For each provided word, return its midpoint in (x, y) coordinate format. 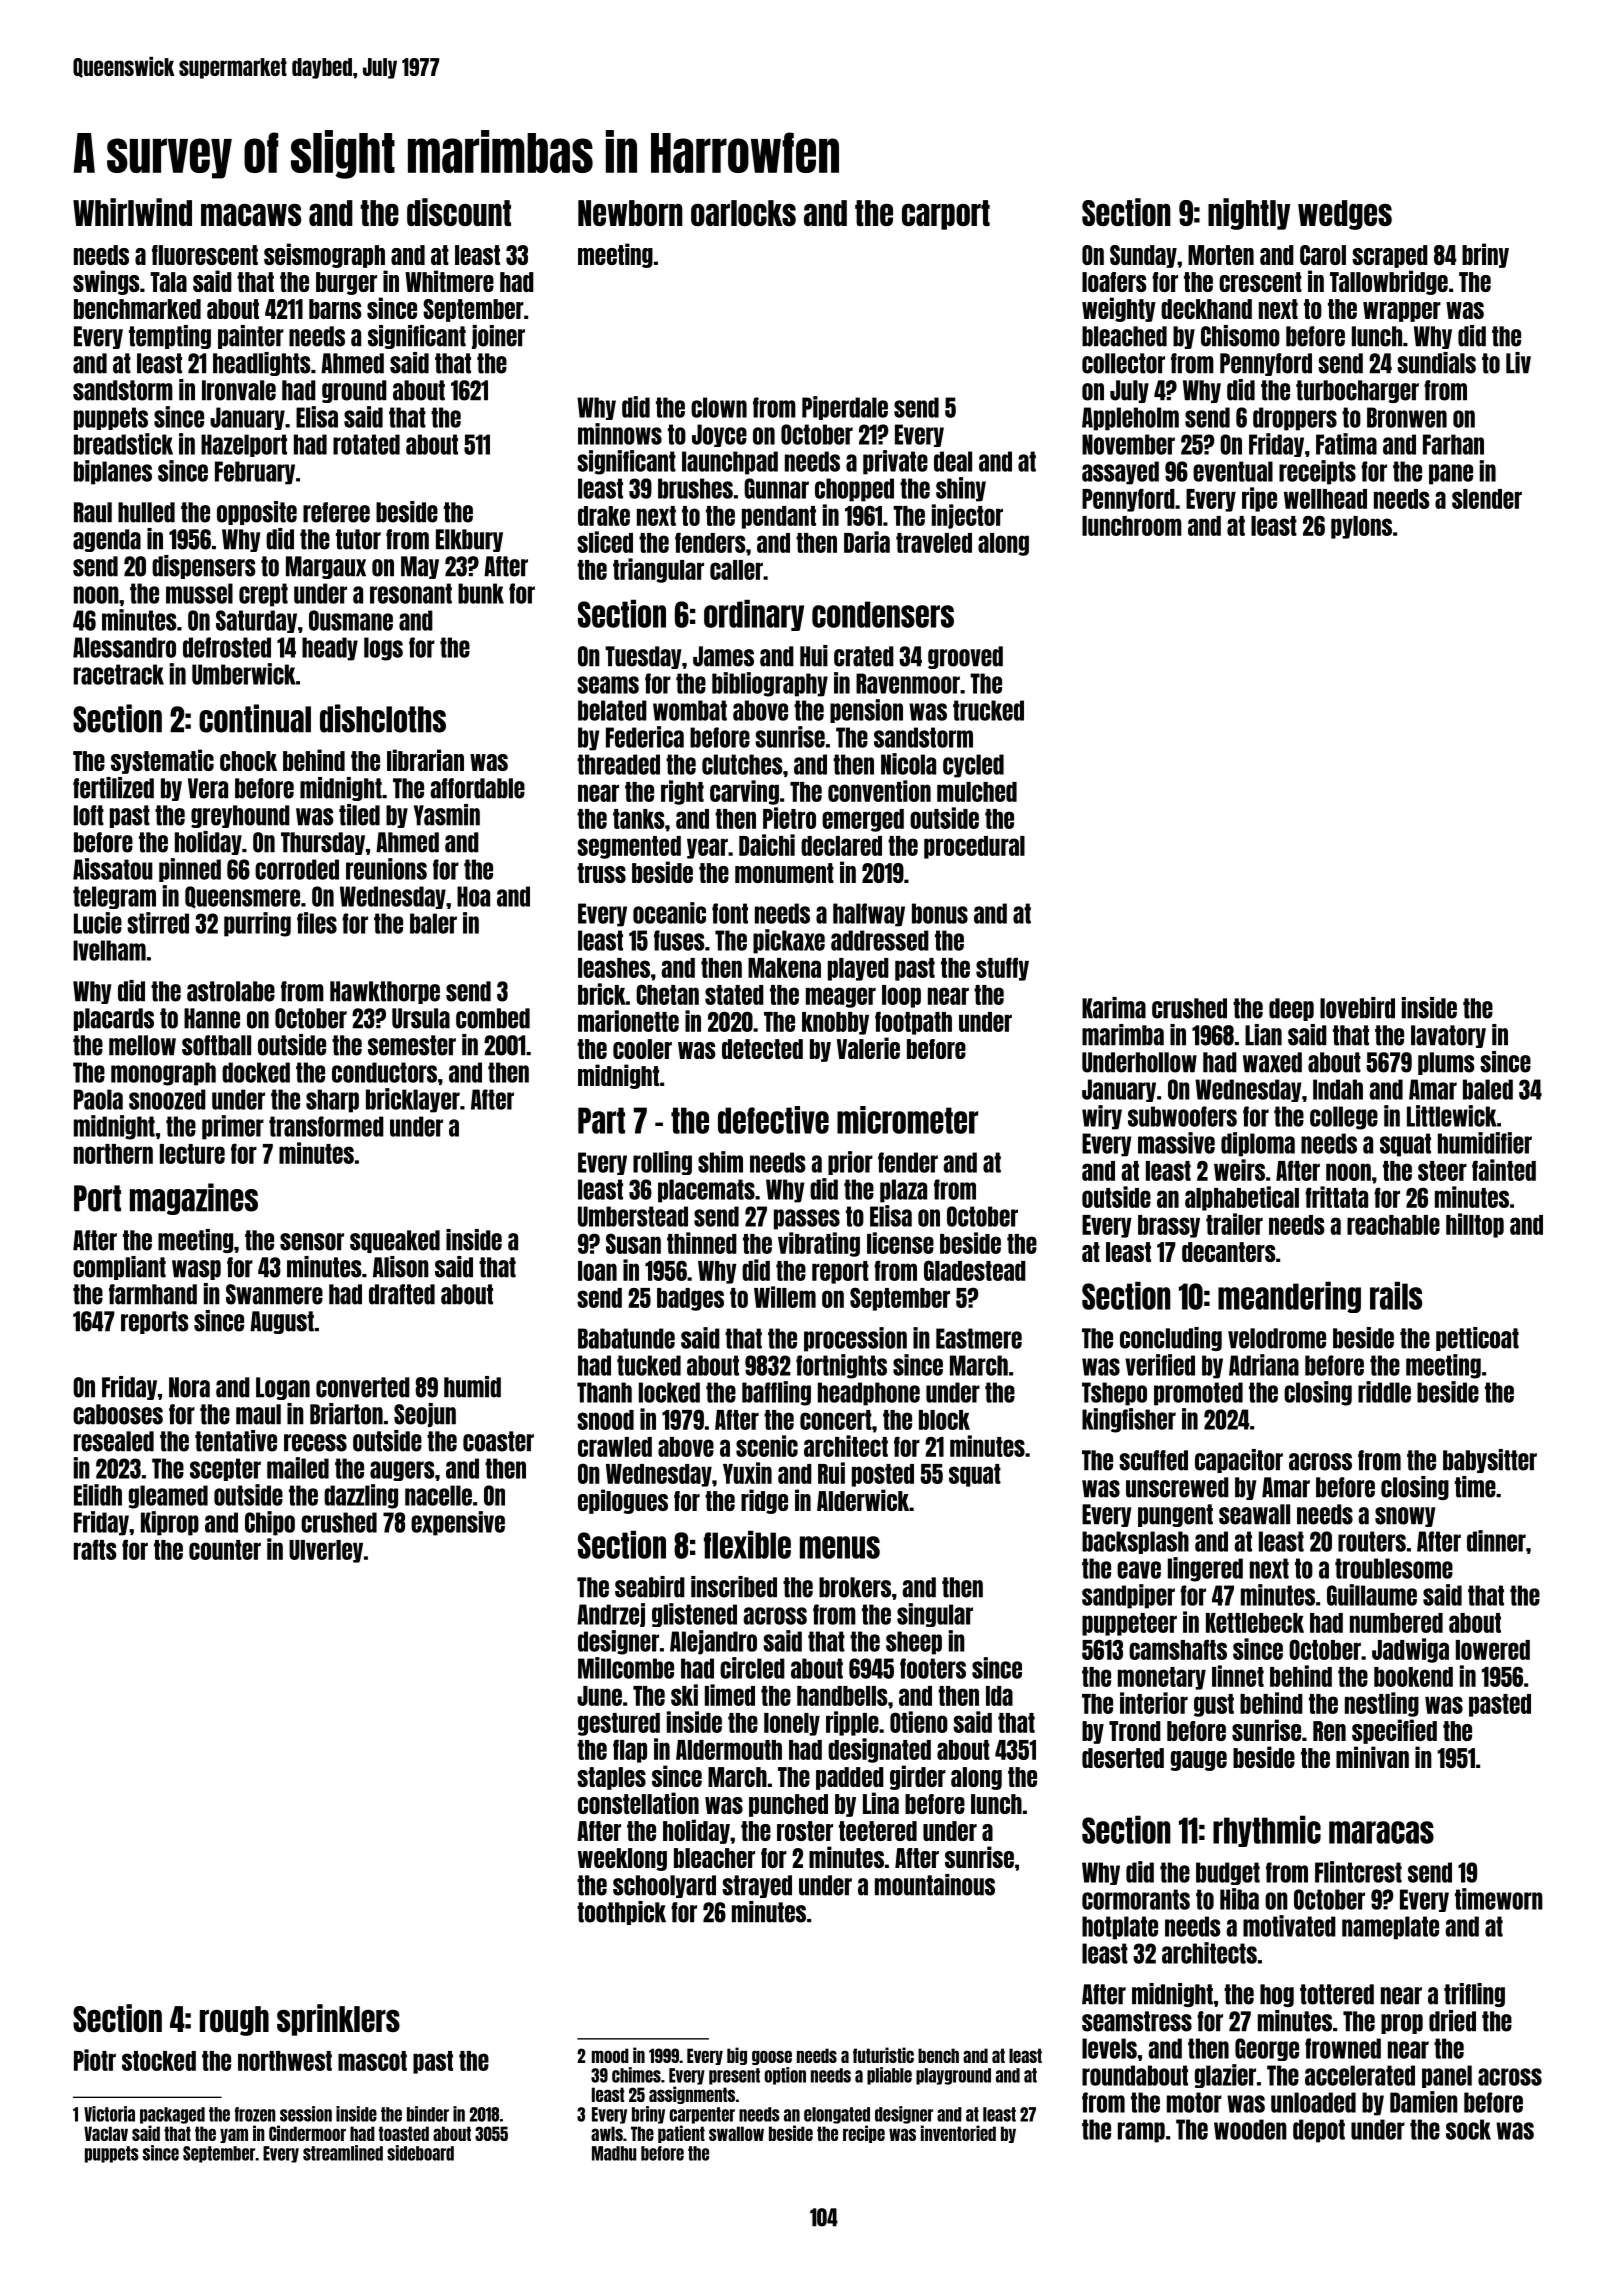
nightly (1249, 214)
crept (263, 595)
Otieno (919, 1722)
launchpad (730, 463)
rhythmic (1267, 1831)
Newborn (630, 213)
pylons (1361, 527)
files (317, 923)
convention (879, 791)
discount (459, 212)
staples (611, 1778)
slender (1487, 499)
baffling (776, 1393)
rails (1396, 1295)
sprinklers (338, 2020)
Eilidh (98, 1495)
